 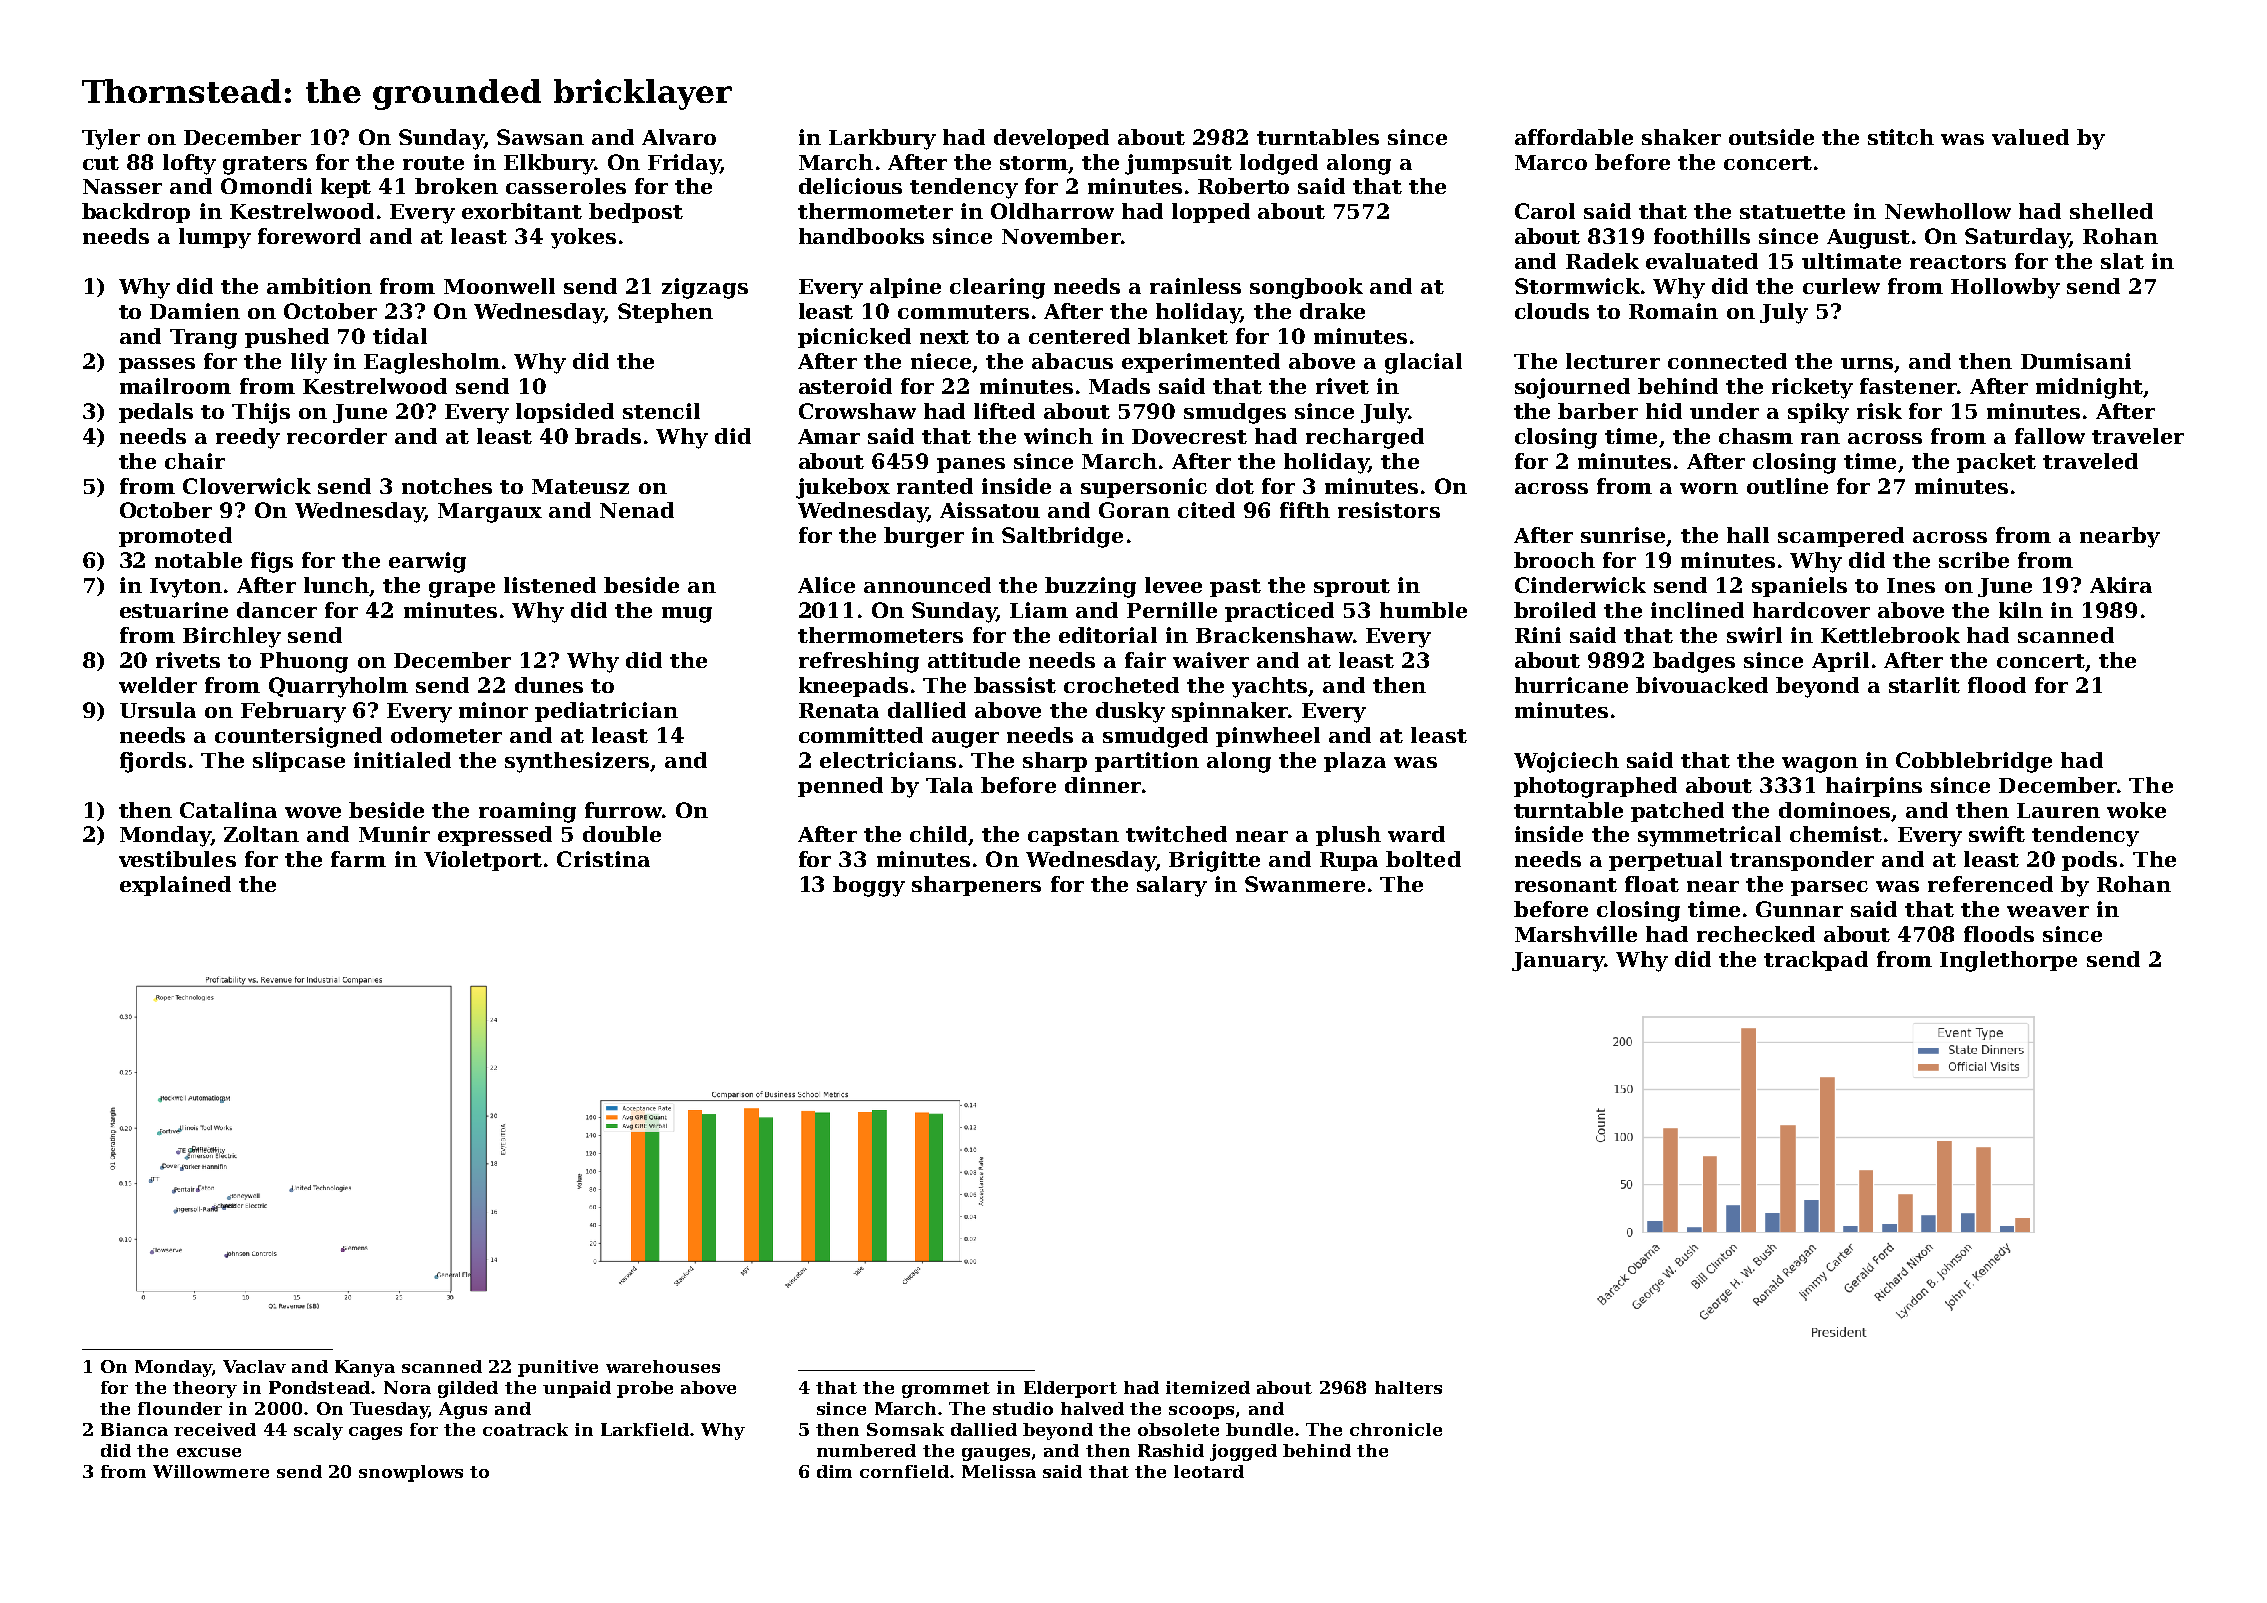 I want to click on roaming, so click(x=527, y=812).
